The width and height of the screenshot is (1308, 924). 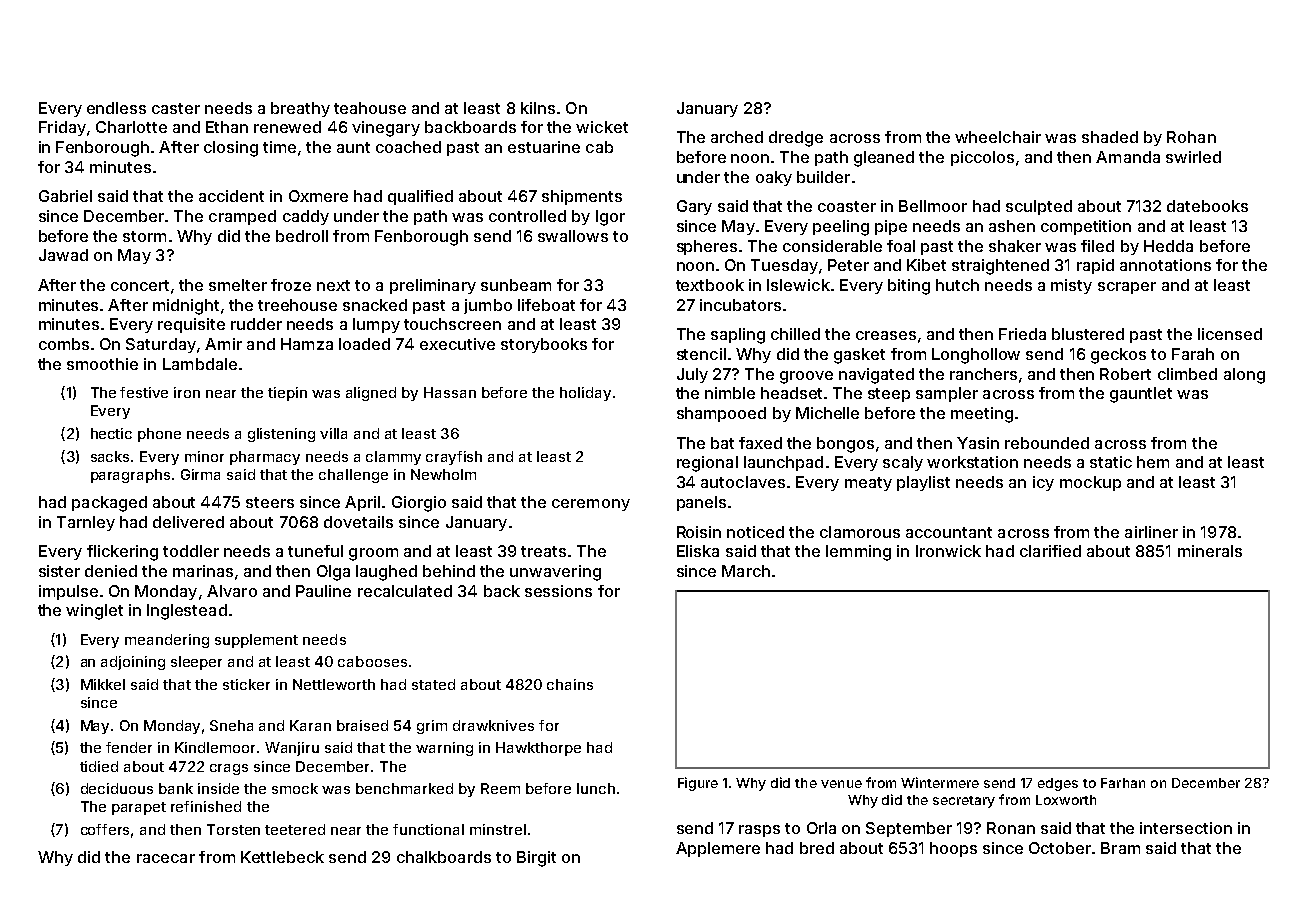 What do you see at coordinates (1043, 483) in the screenshot?
I see `icy` at bounding box center [1043, 483].
